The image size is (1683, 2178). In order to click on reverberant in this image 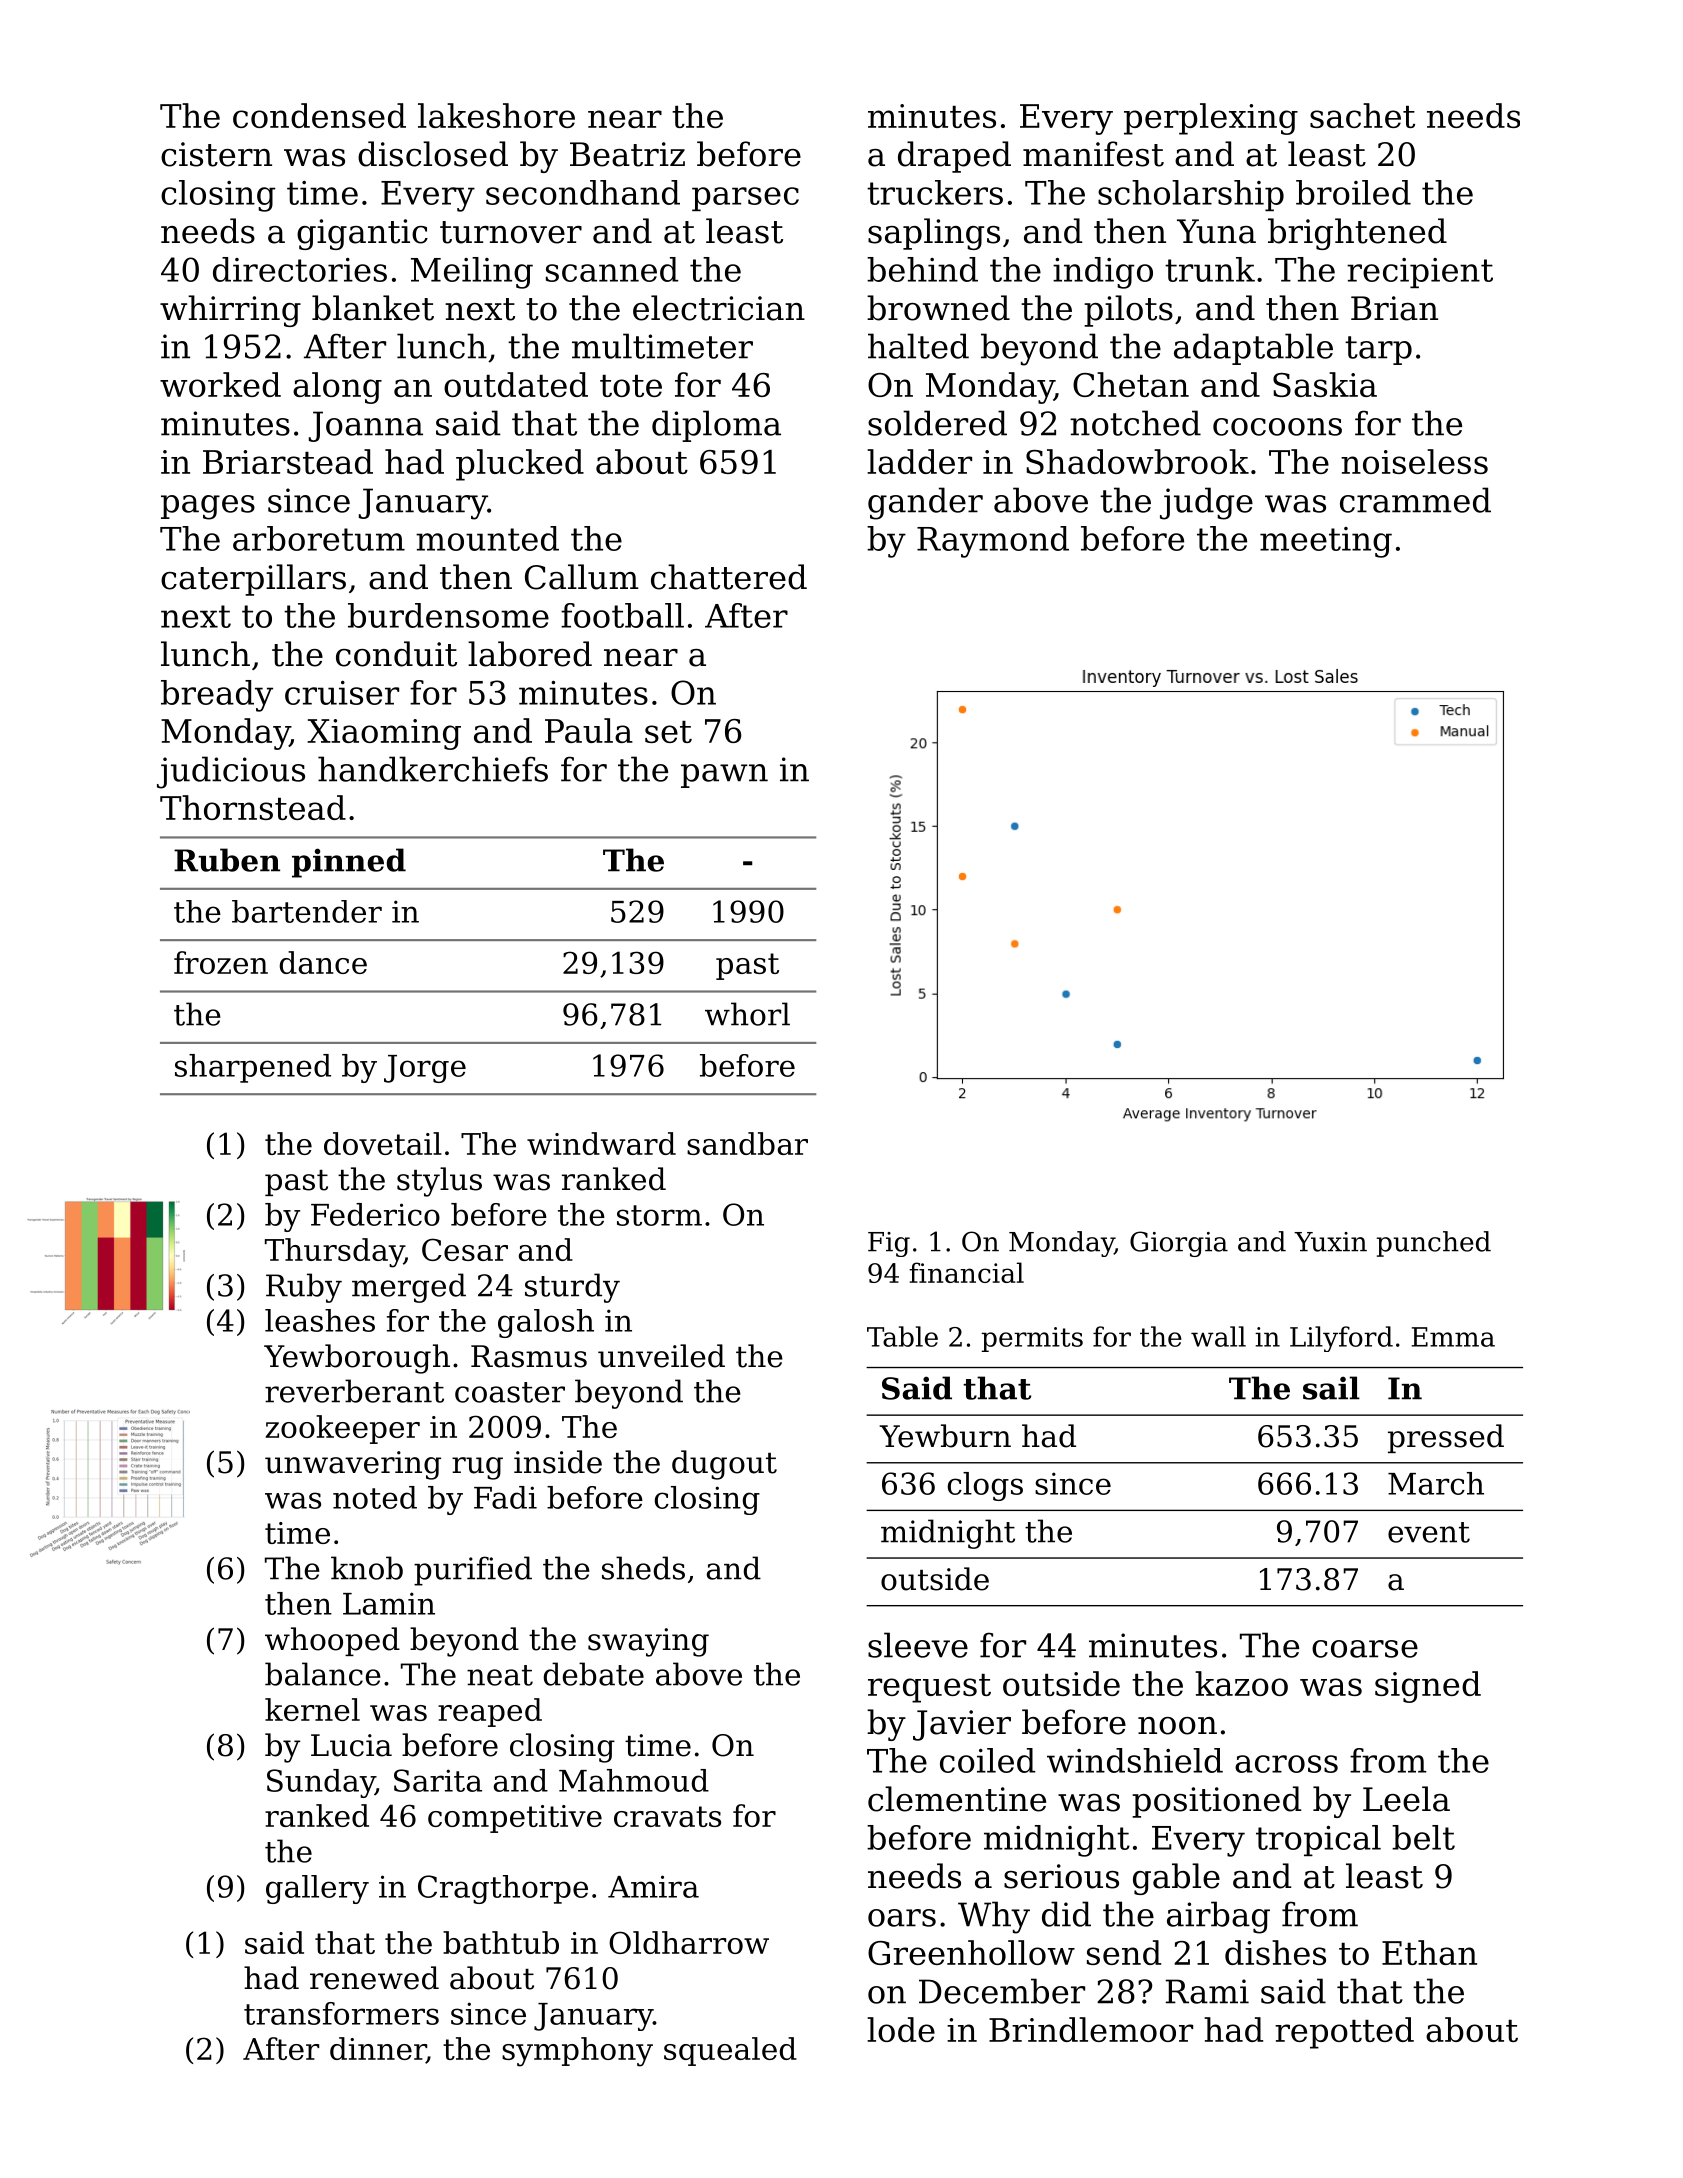, I will do `click(354, 1391)`.
